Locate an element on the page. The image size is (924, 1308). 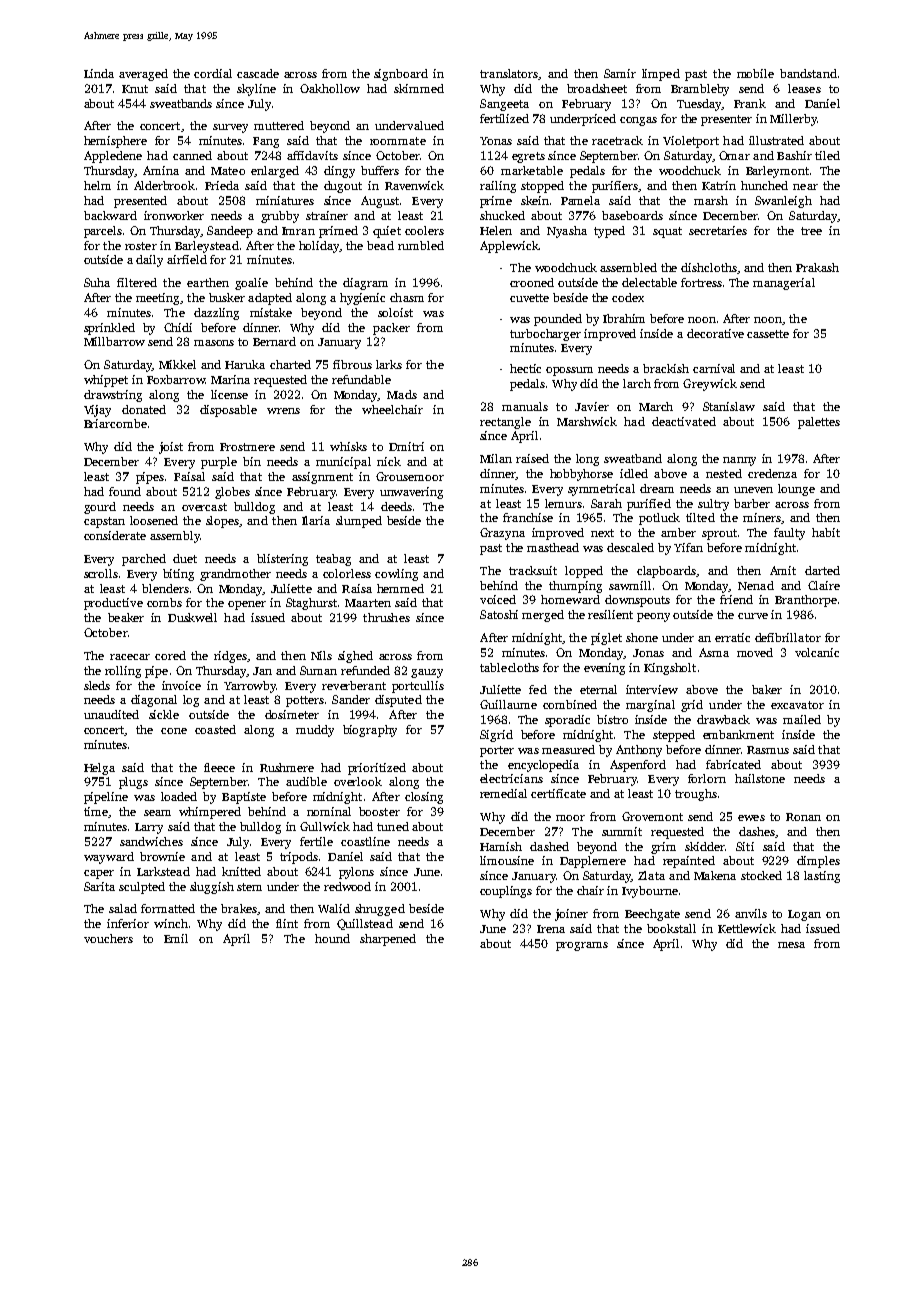
Linda is located at coordinates (99, 73).
